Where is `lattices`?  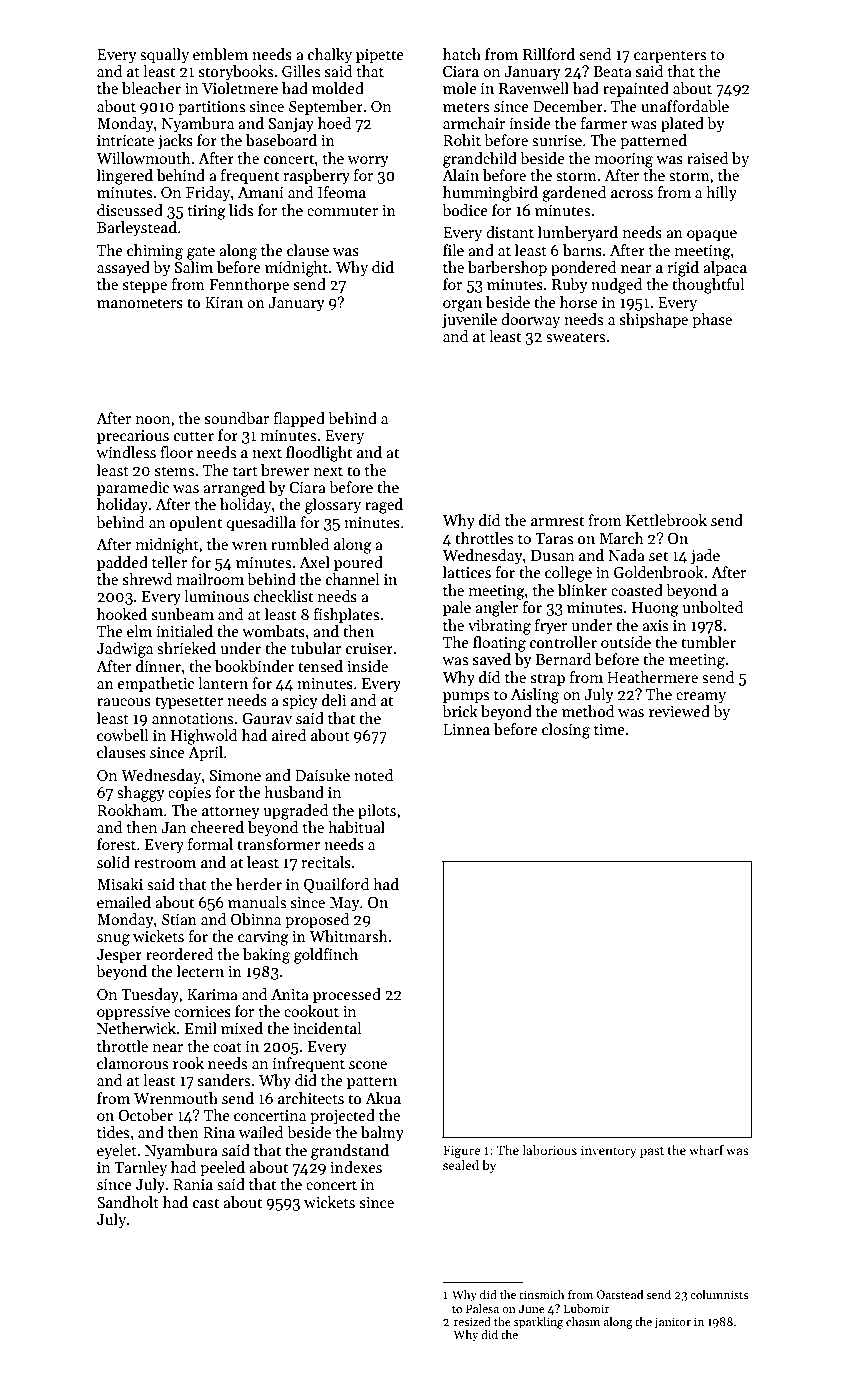 lattices is located at coordinates (467, 572).
